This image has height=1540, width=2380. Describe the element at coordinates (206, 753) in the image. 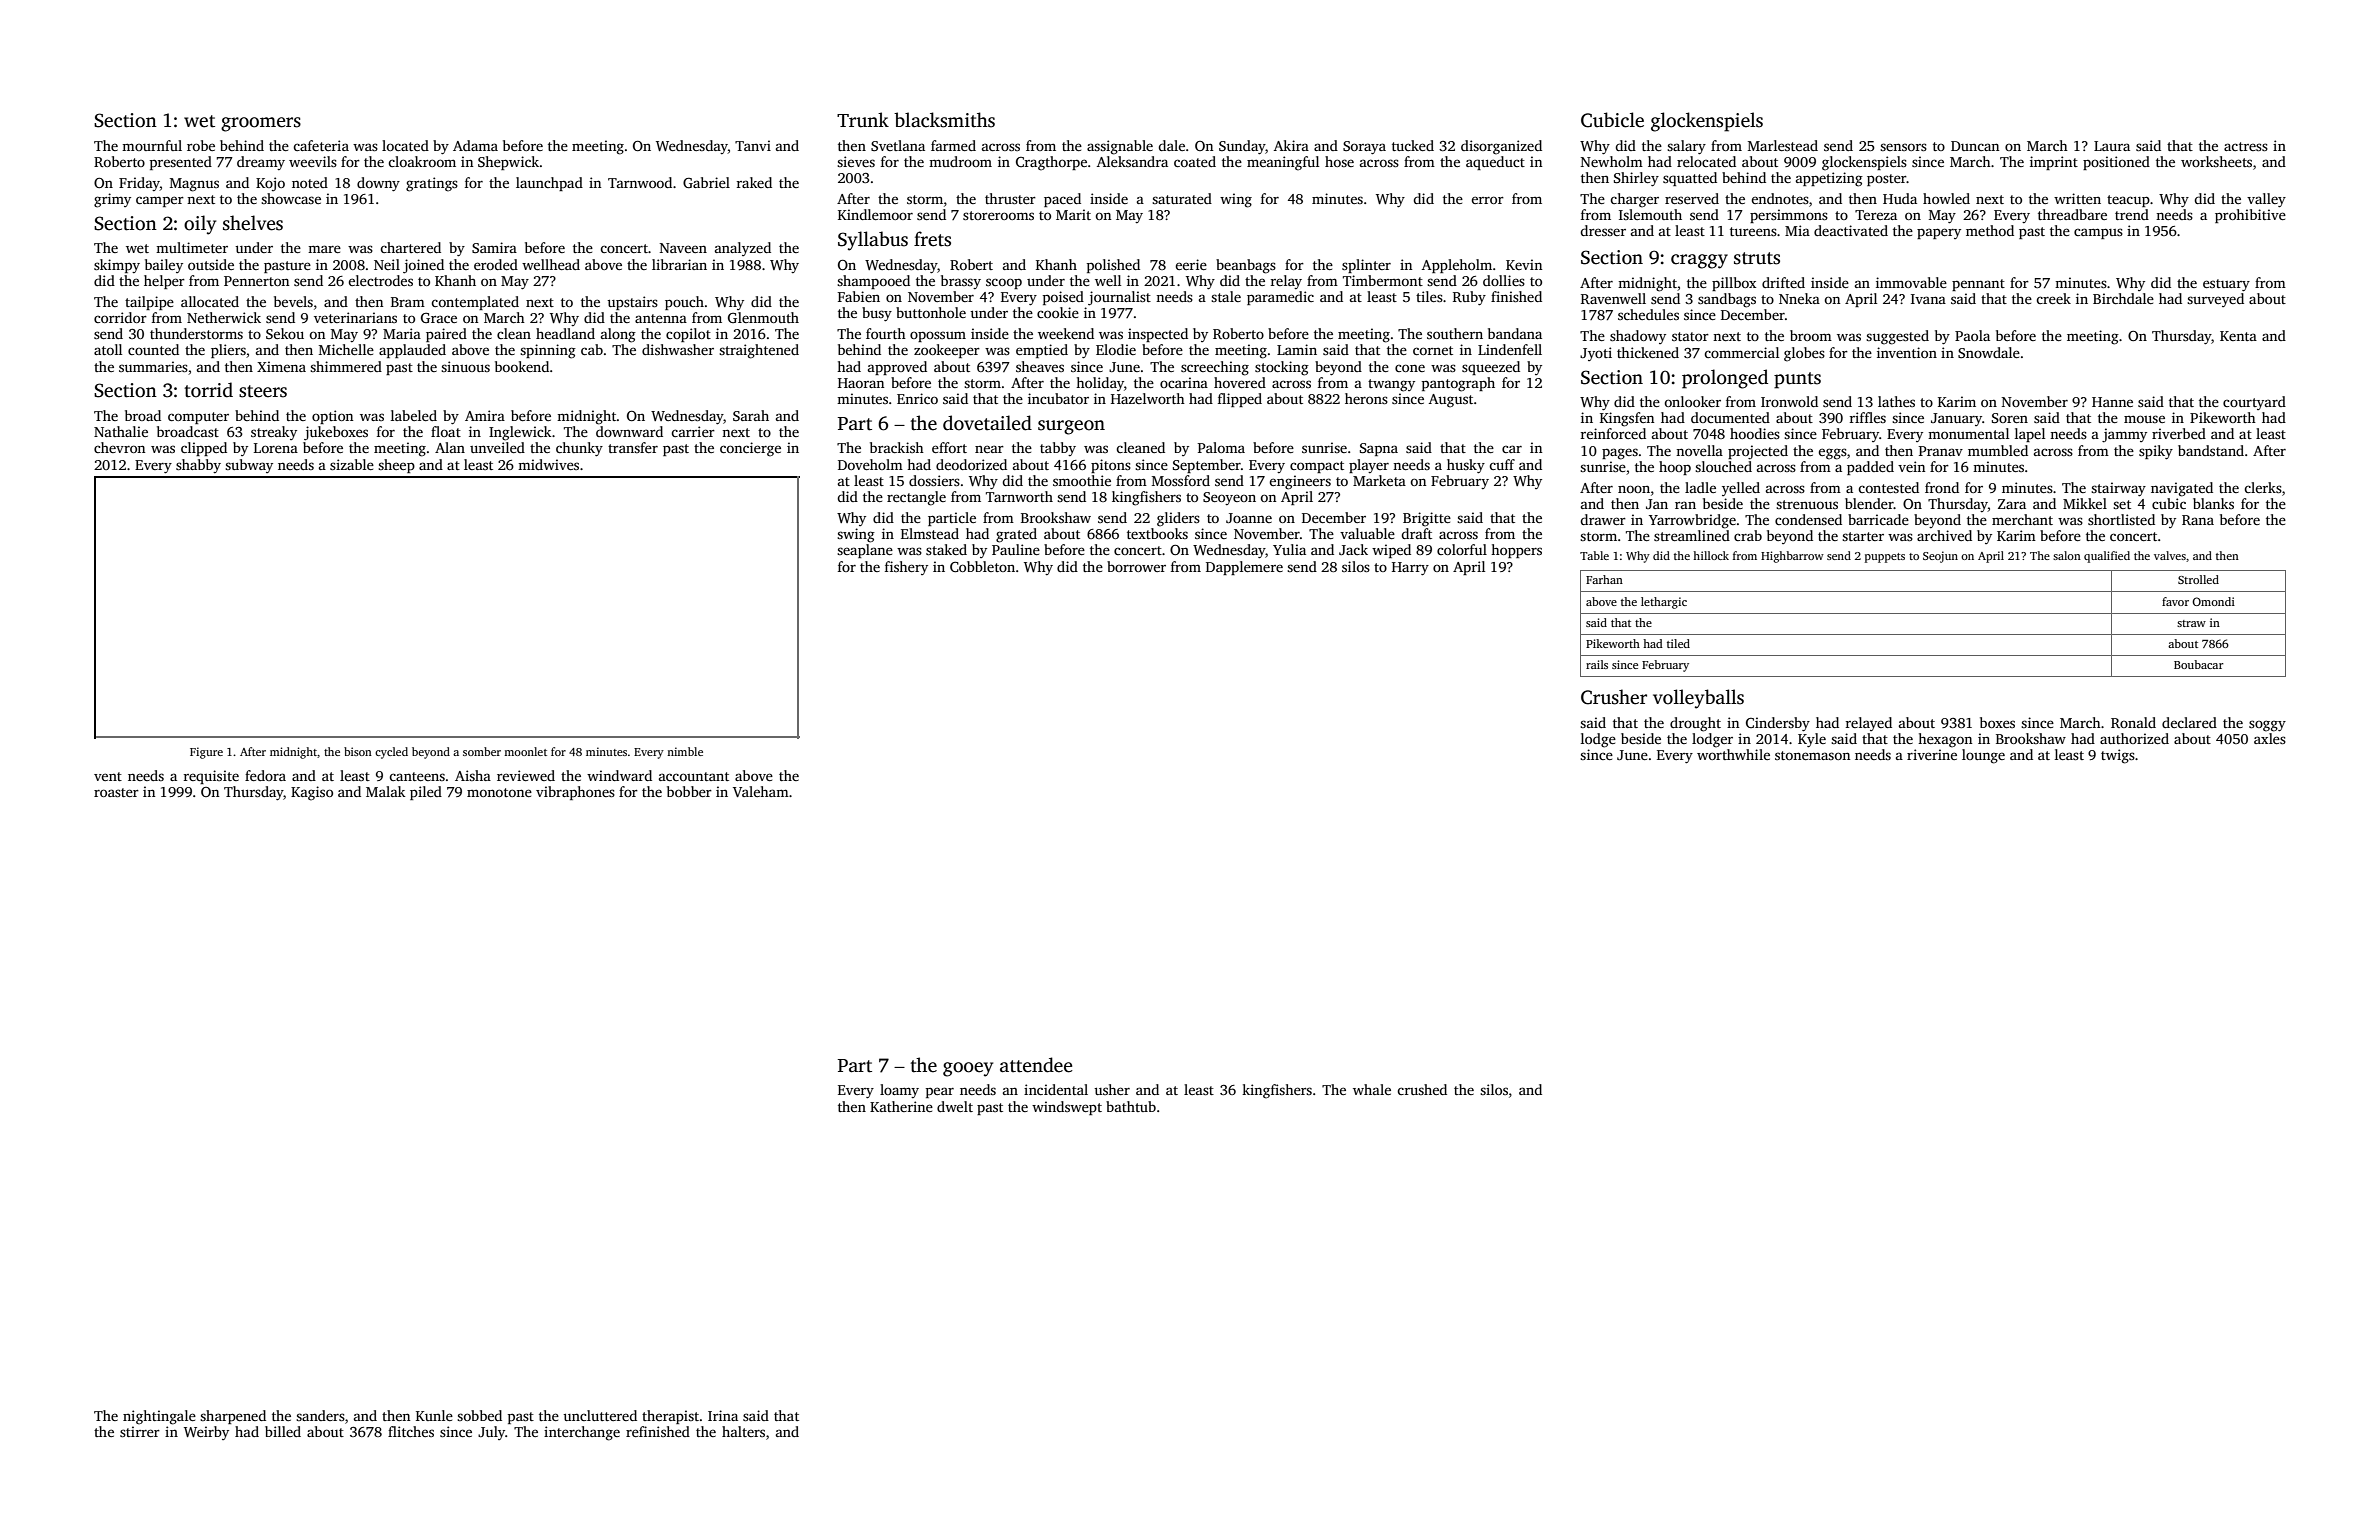

I see `Figure` at that location.
